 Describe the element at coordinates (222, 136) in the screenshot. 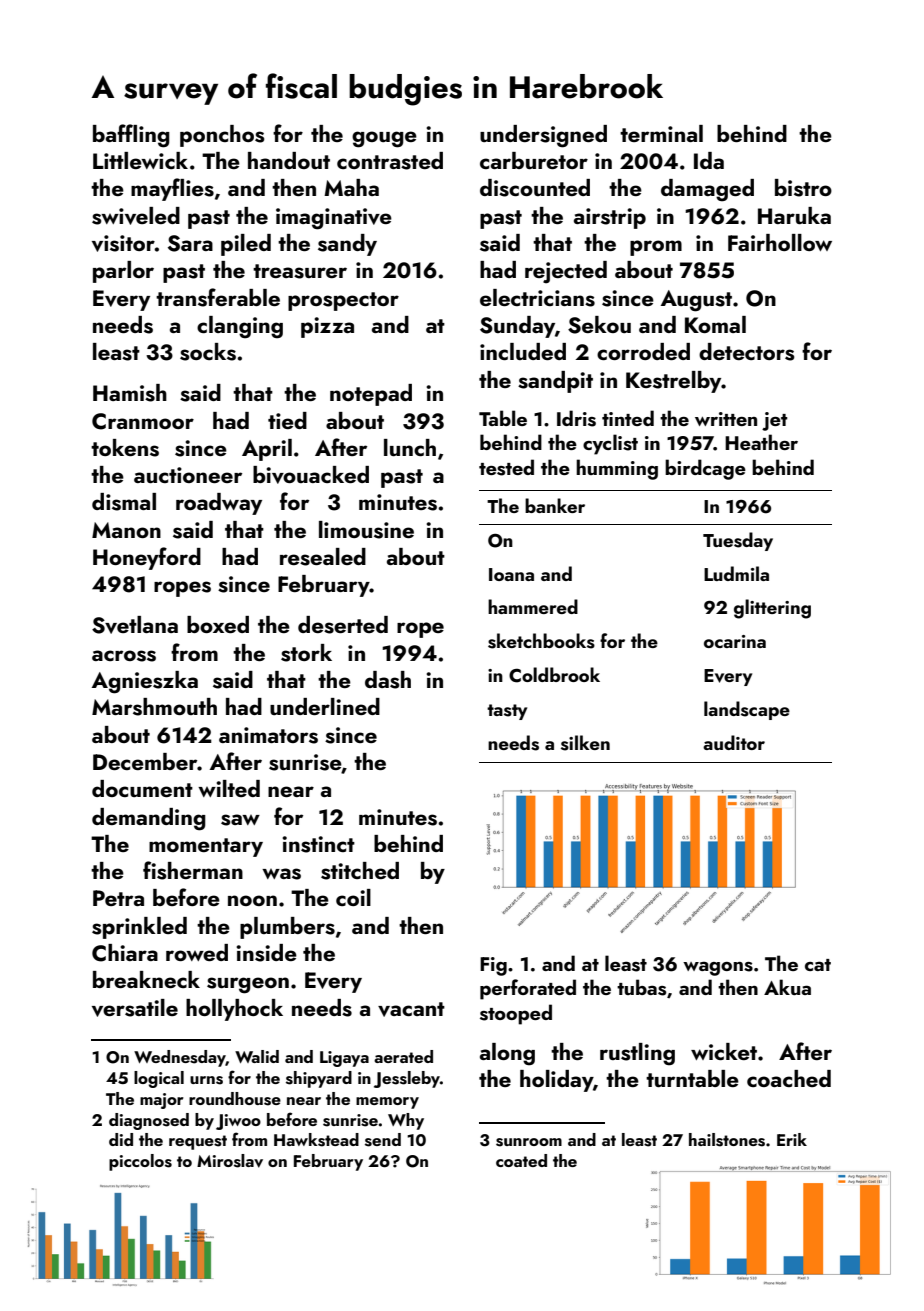

I see `ponchos` at that location.
